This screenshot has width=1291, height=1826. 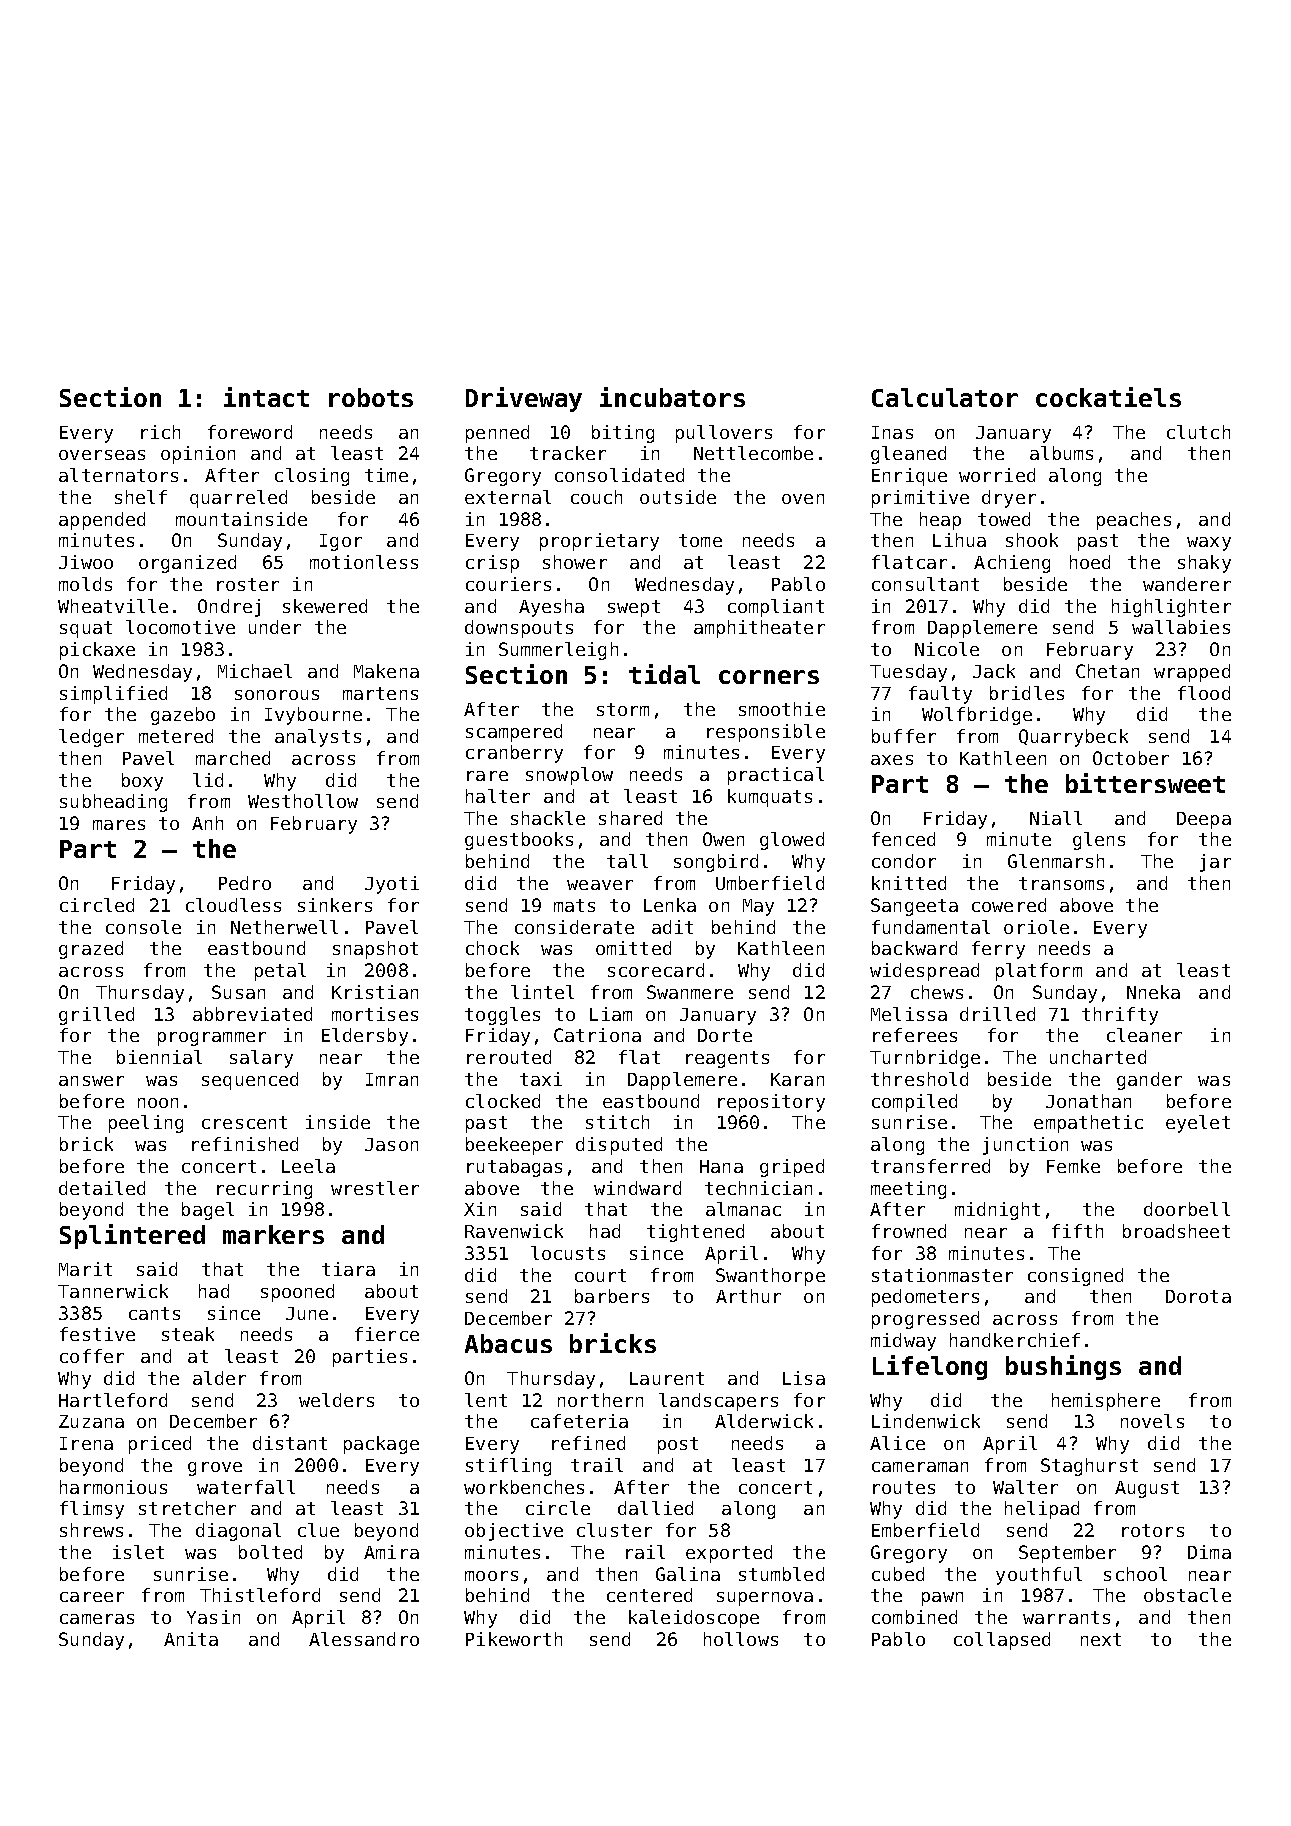 What do you see at coordinates (1153, 992) in the screenshot?
I see `Nneka` at bounding box center [1153, 992].
